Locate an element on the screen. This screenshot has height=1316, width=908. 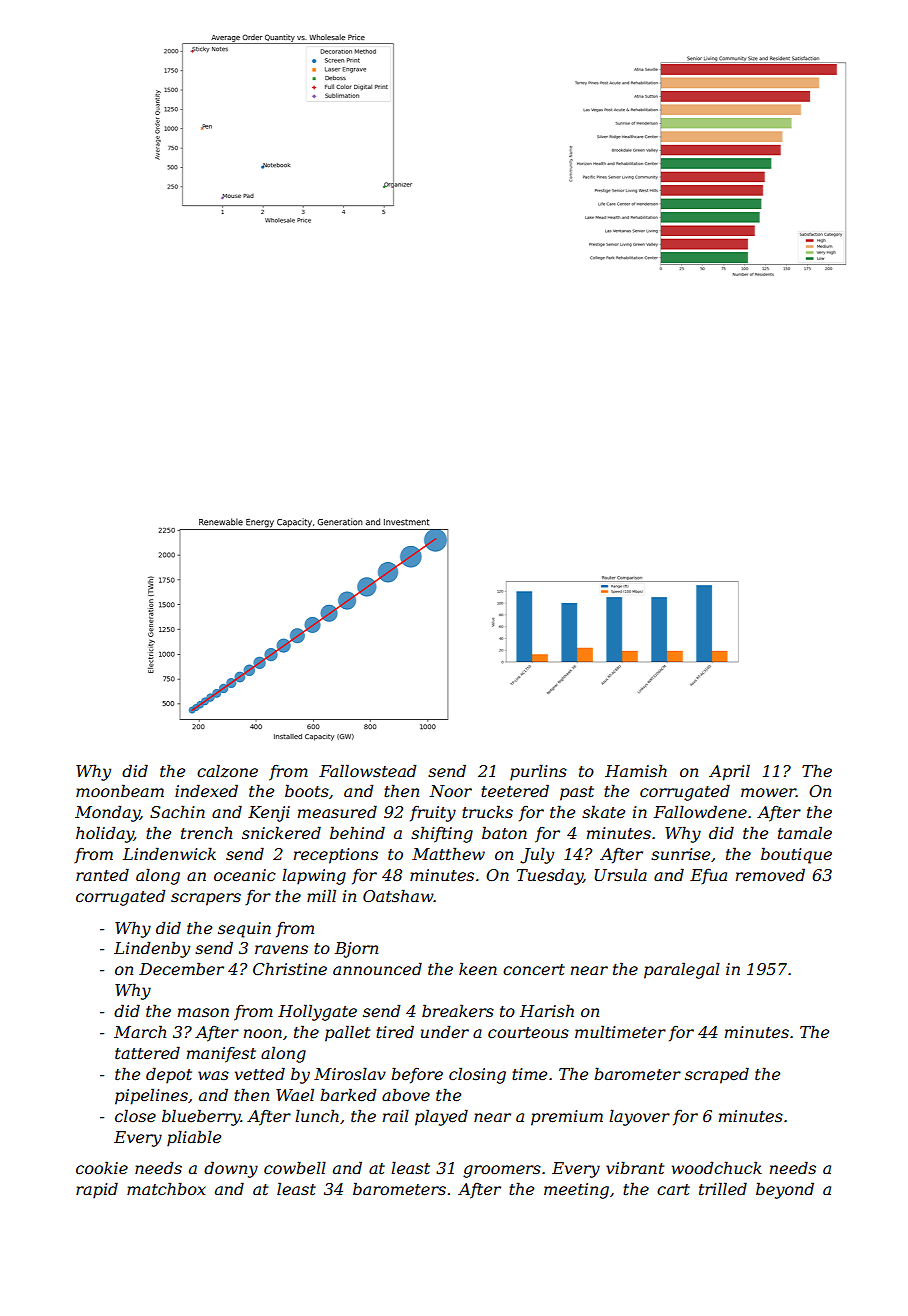
removed is located at coordinates (770, 874).
